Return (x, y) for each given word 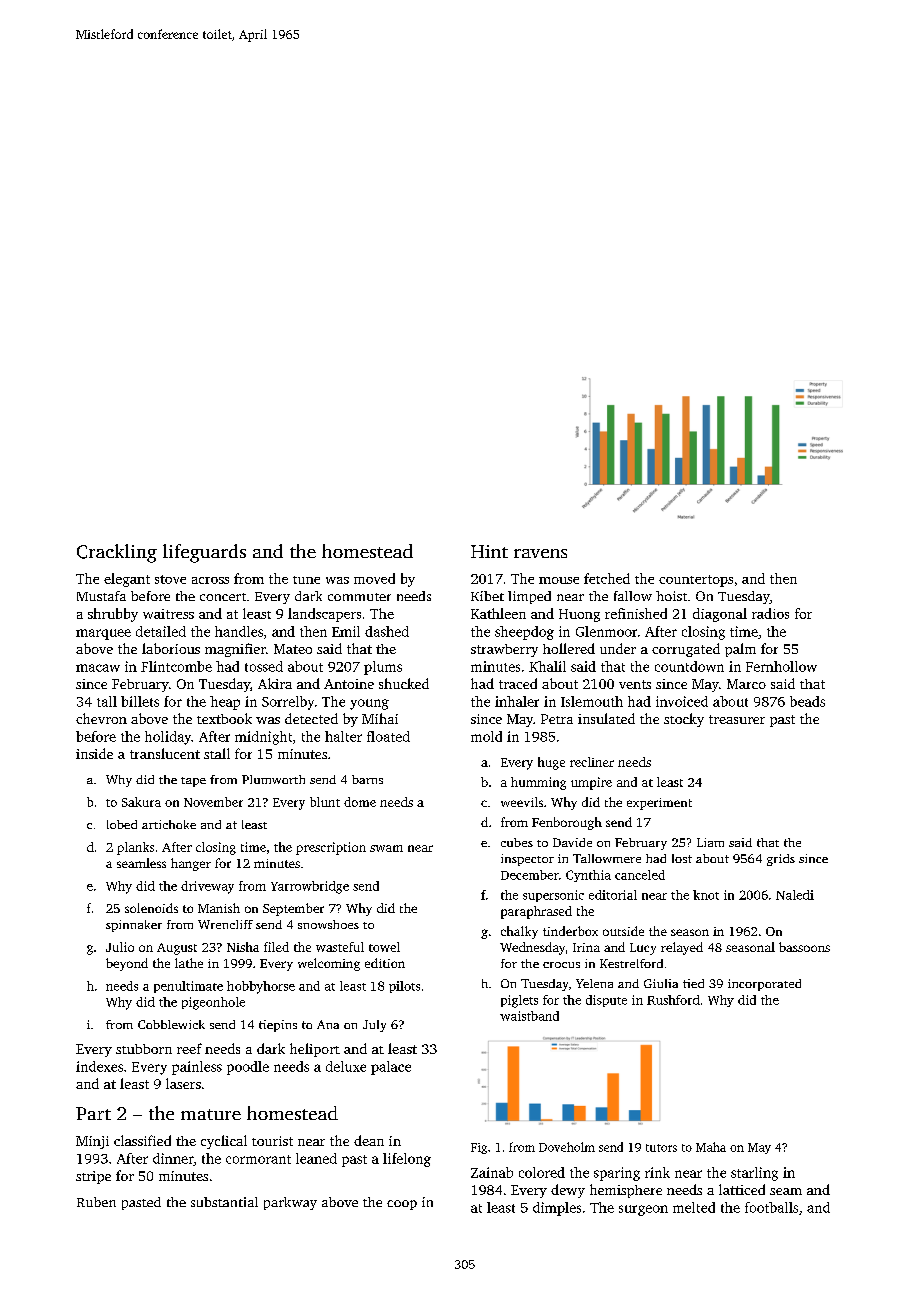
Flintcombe (176, 666)
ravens (540, 553)
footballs (771, 1207)
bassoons (804, 947)
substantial (224, 1202)
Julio (120, 947)
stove (170, 579)
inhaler (517, 701)
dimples (557, 1209)
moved (374, 578)
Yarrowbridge (310, 887)
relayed (682, 948)
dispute (606, 1001)
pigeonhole (213, 1003)
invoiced (682, 701)
